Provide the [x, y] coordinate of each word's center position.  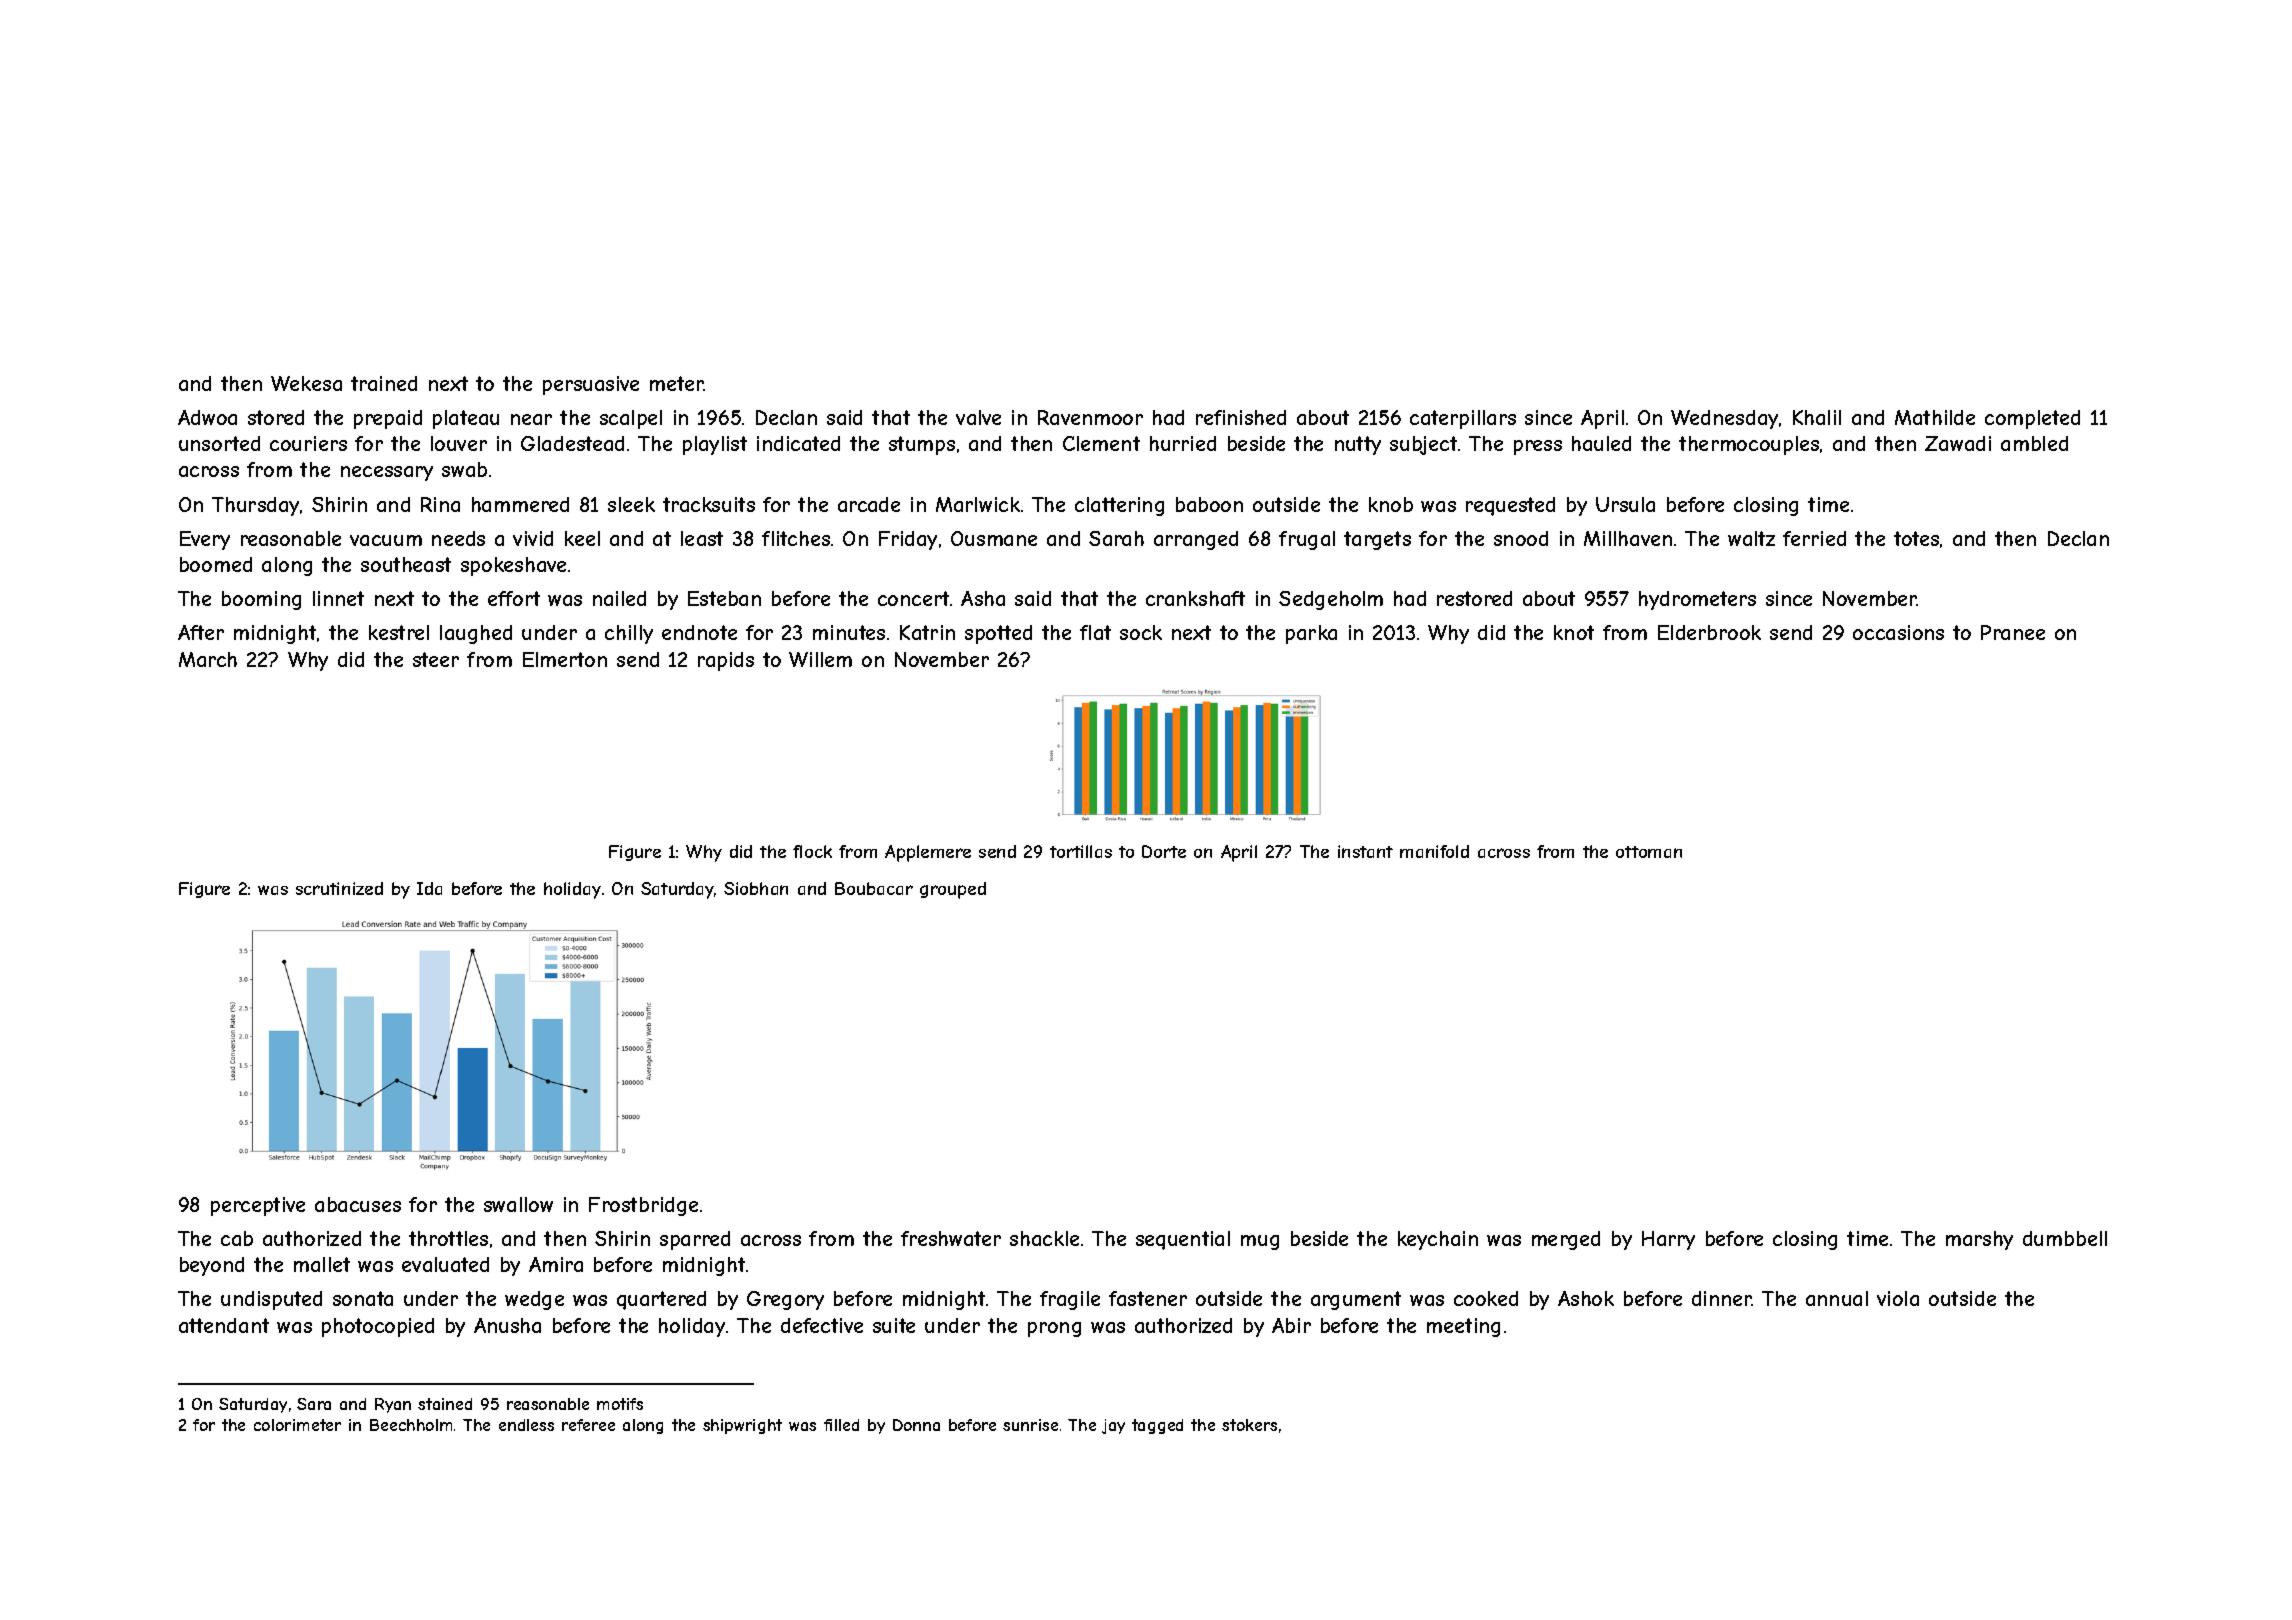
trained [384, 383]
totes [1916, 538]
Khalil [1817, 417]
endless [526, 1425]
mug [1260, 1242]
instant [1365, 851]
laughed [476, 634]
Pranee [2013, 632]
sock [1141, 632]
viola [1898, 1298]
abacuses [358, 1204]
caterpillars [1463, 419]
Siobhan [756, 888]
